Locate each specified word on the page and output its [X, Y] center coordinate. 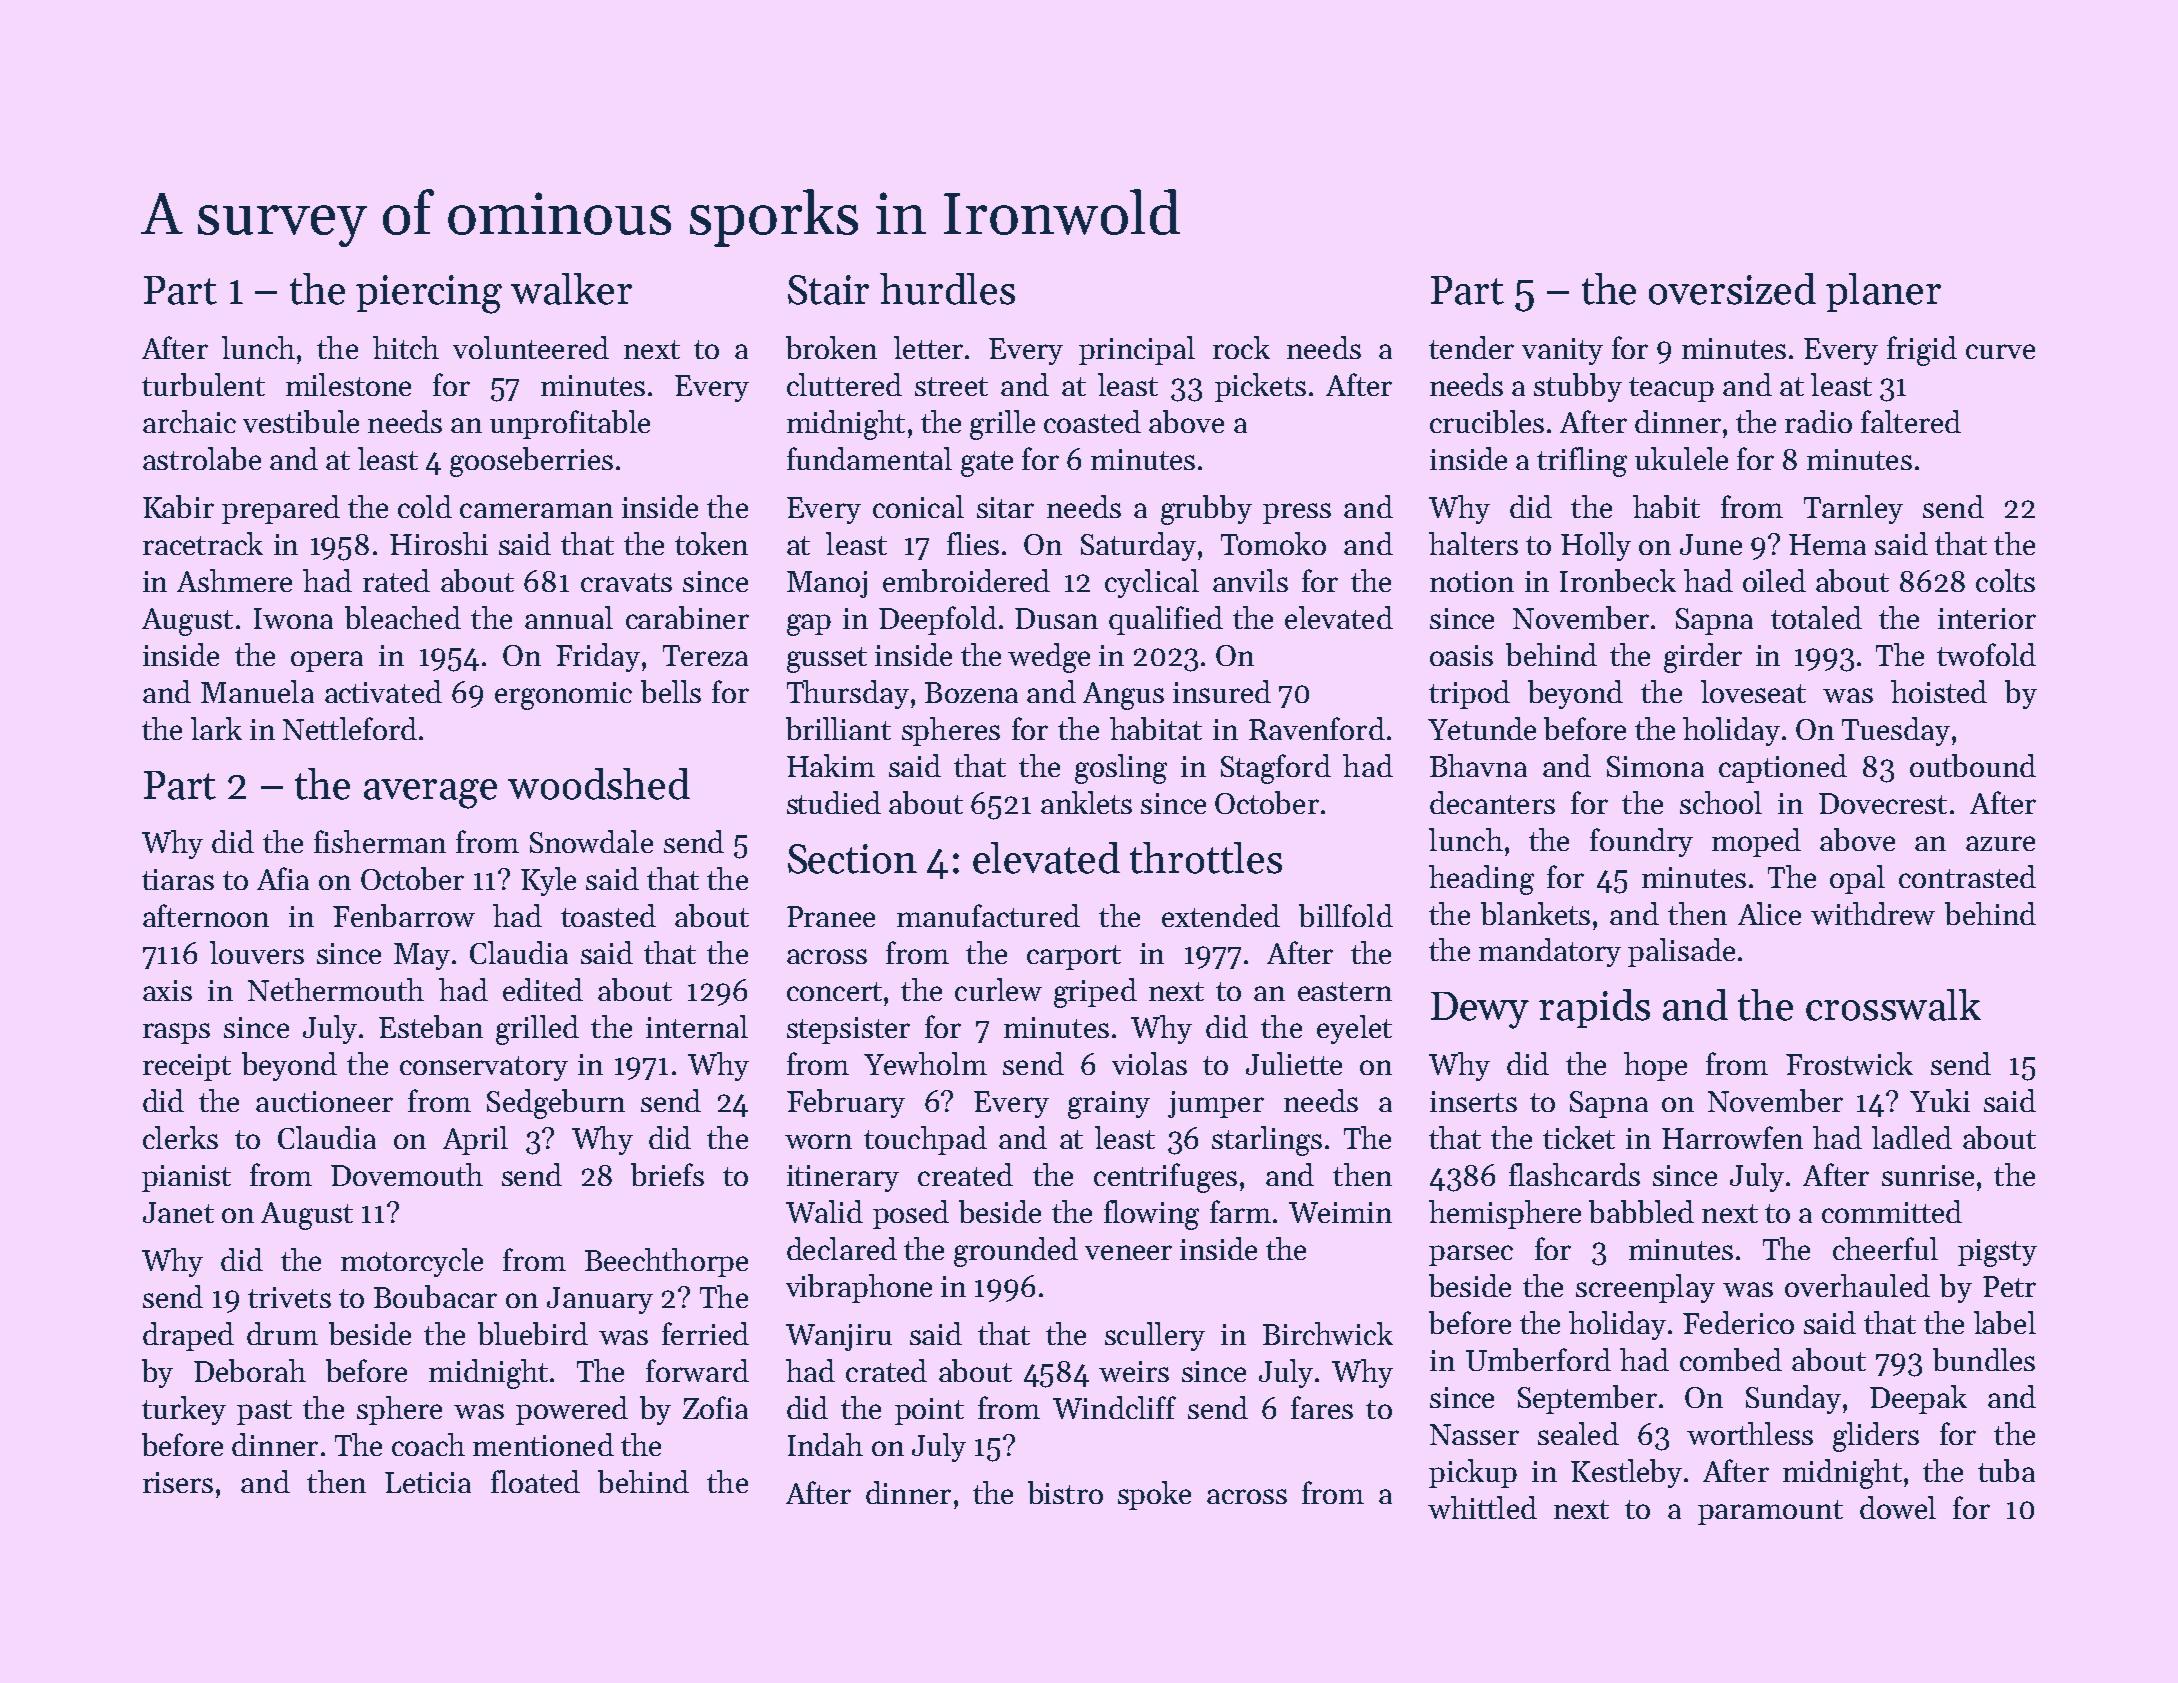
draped [188, 1336]
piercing [429, 294]
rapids [1594, 1008]
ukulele [1681, 458]
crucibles [1487, 421]
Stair [828, 290]
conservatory [484, 1068]
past [264, 1412]
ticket [1579, 1137]
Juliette [1294, 1063]
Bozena [971, 692]
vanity [1562, 351]
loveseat [1753, 691]
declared [842, 1248]
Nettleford [350, 728]
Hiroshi [439, 543]
